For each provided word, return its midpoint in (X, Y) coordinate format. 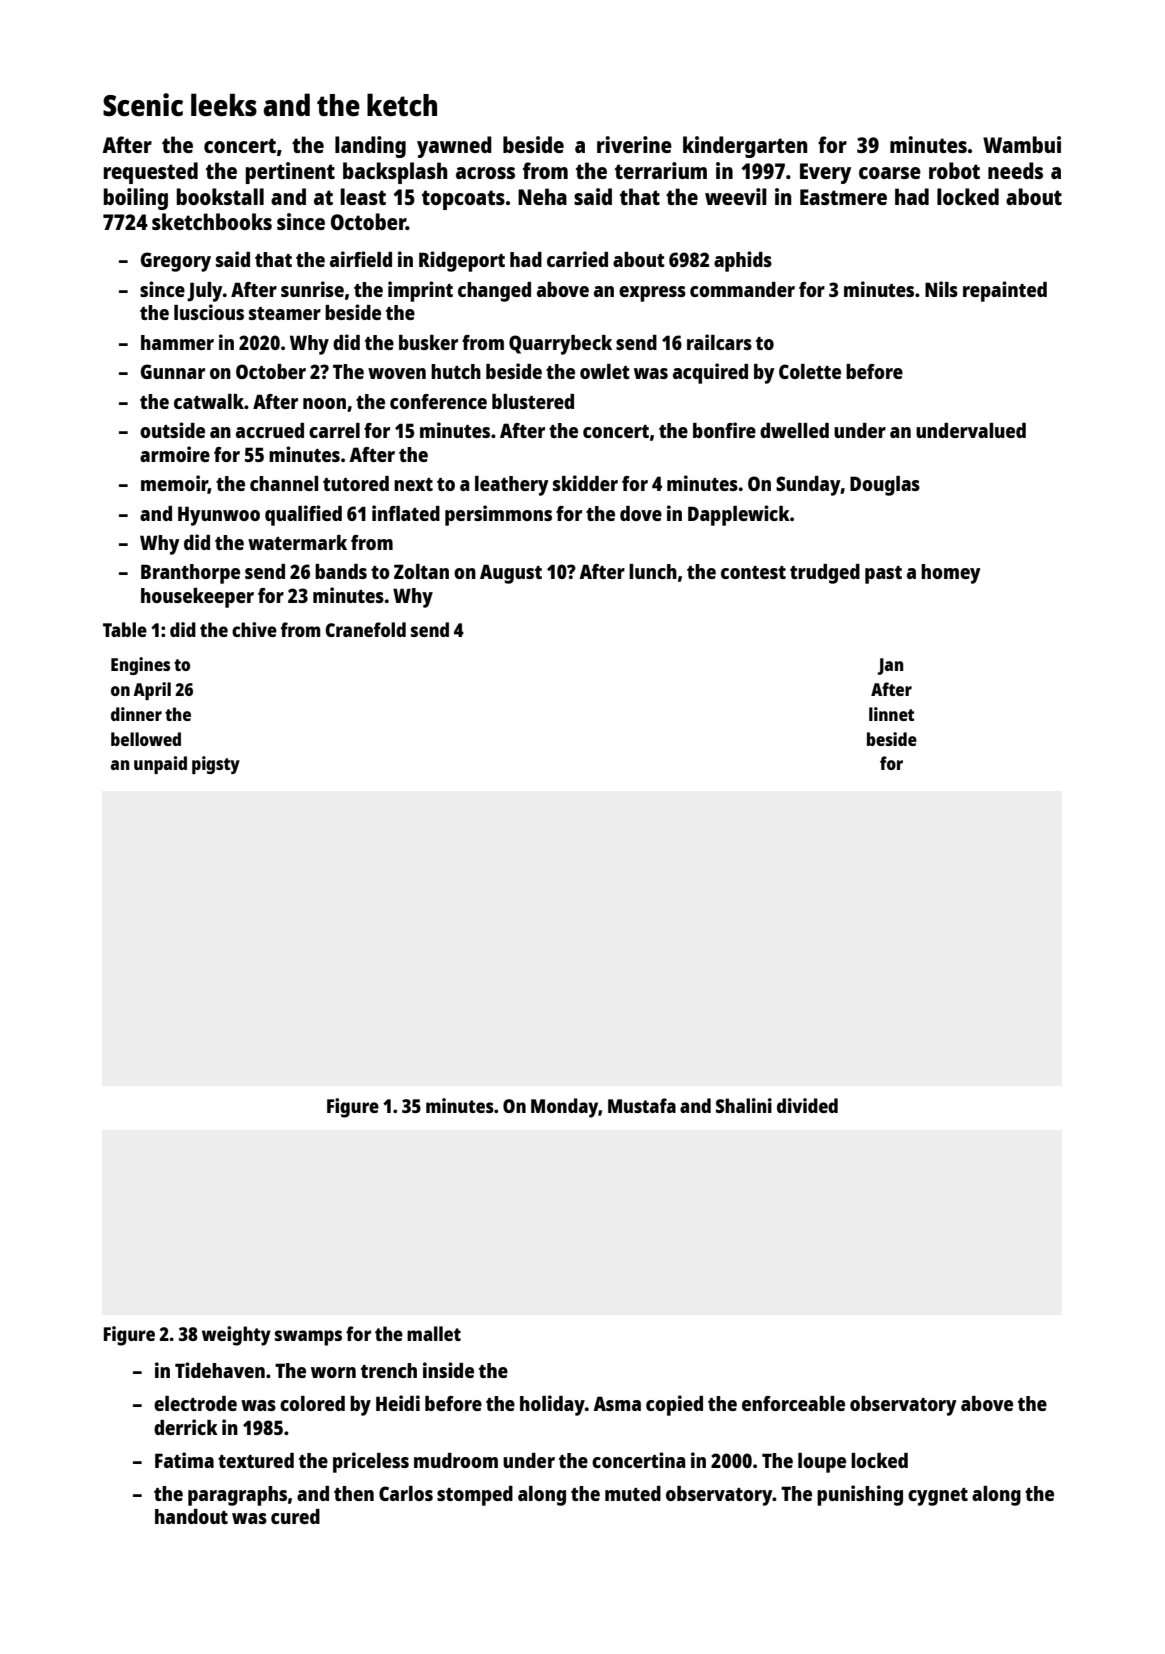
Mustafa (642, 1105)
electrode (195, 1403)
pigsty (216, 765)
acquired (710, 373)
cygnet (938, 1497)
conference (438, 401)
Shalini (744, 1105)
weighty (236, 1336)
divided (807, 1105)
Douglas (885, 486)
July (205, 292)
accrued (270, 430)
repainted (1005, 291)
